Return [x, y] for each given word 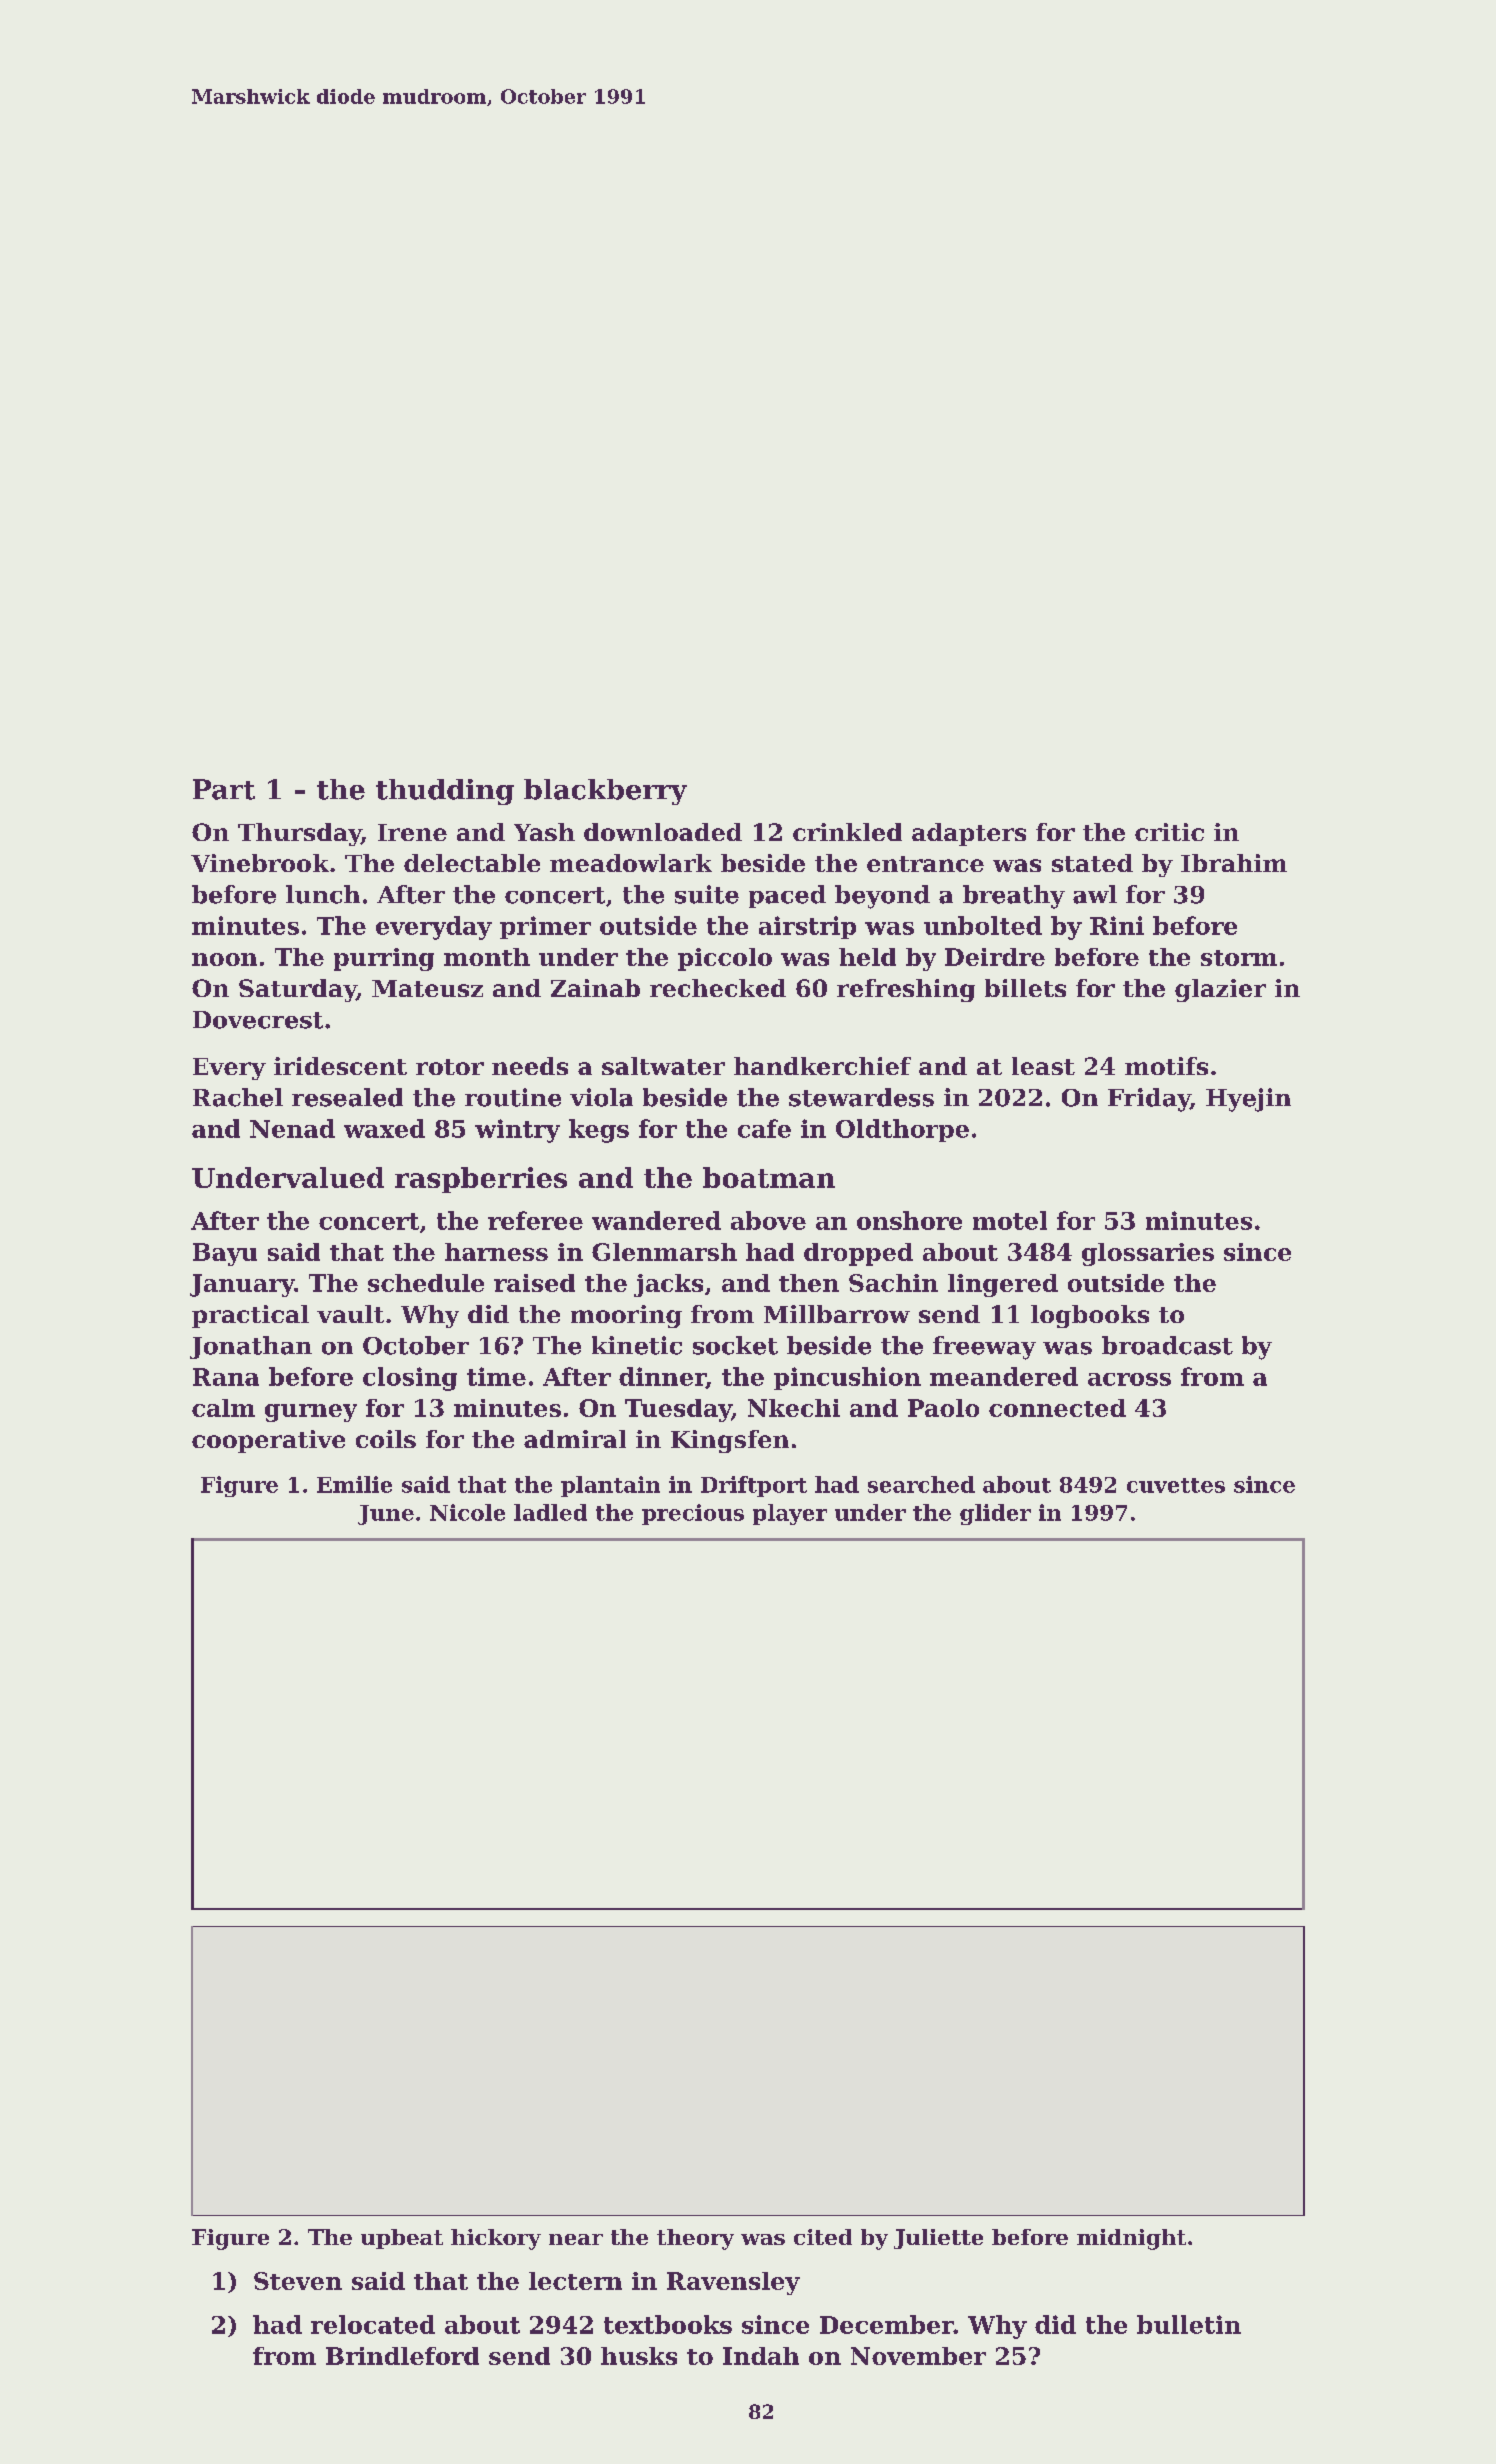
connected [1057, 1408]
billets [1025, 988]
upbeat [402, 2239]
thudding [445, 792]
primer [545, 927]
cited [823, 2237]
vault [350, 1314]
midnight [1131, 2239]
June [386, 1515]
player [790, 1514]
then [809, 1283]
